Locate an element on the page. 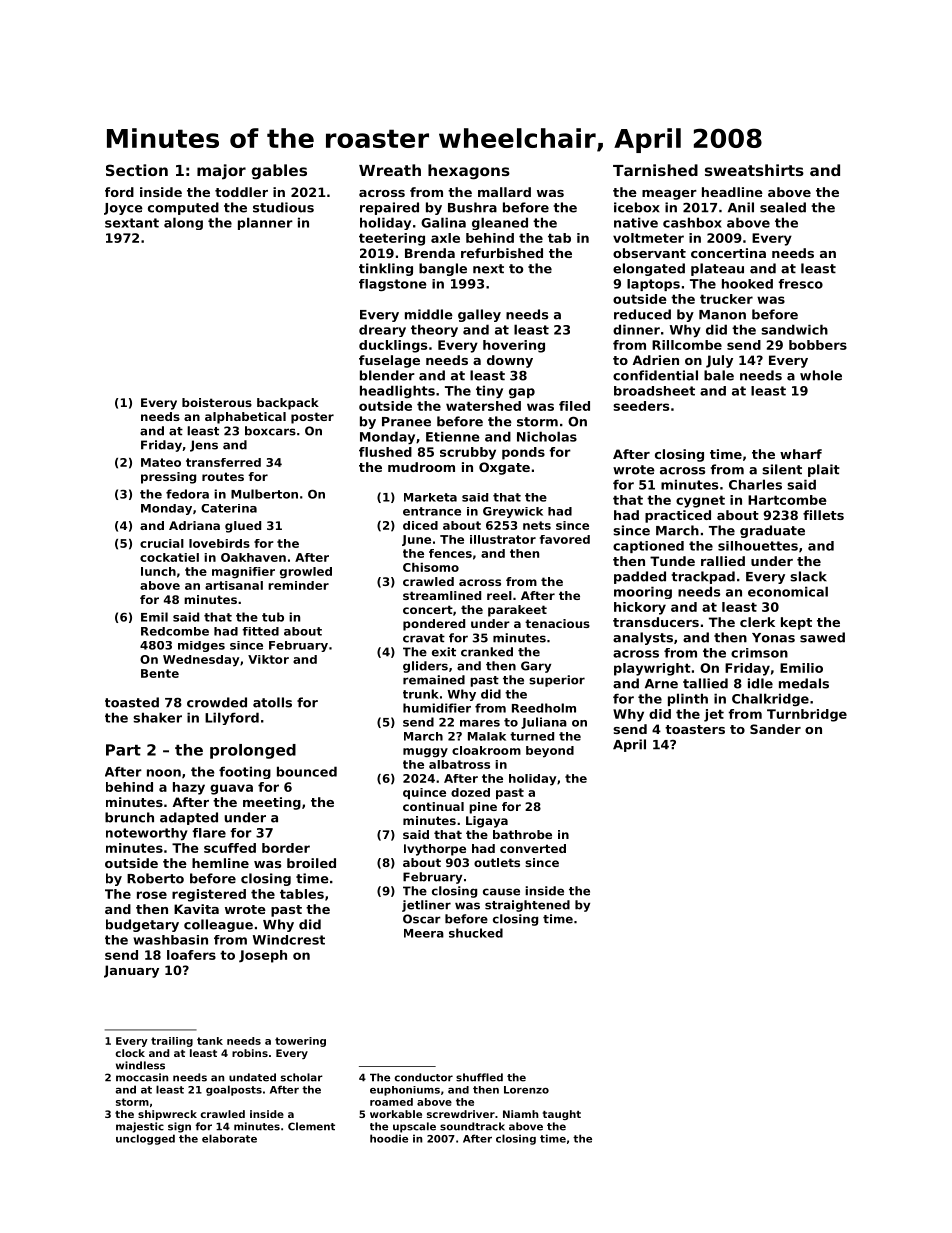  Turnbridge is located at coordinates (807, 715).
